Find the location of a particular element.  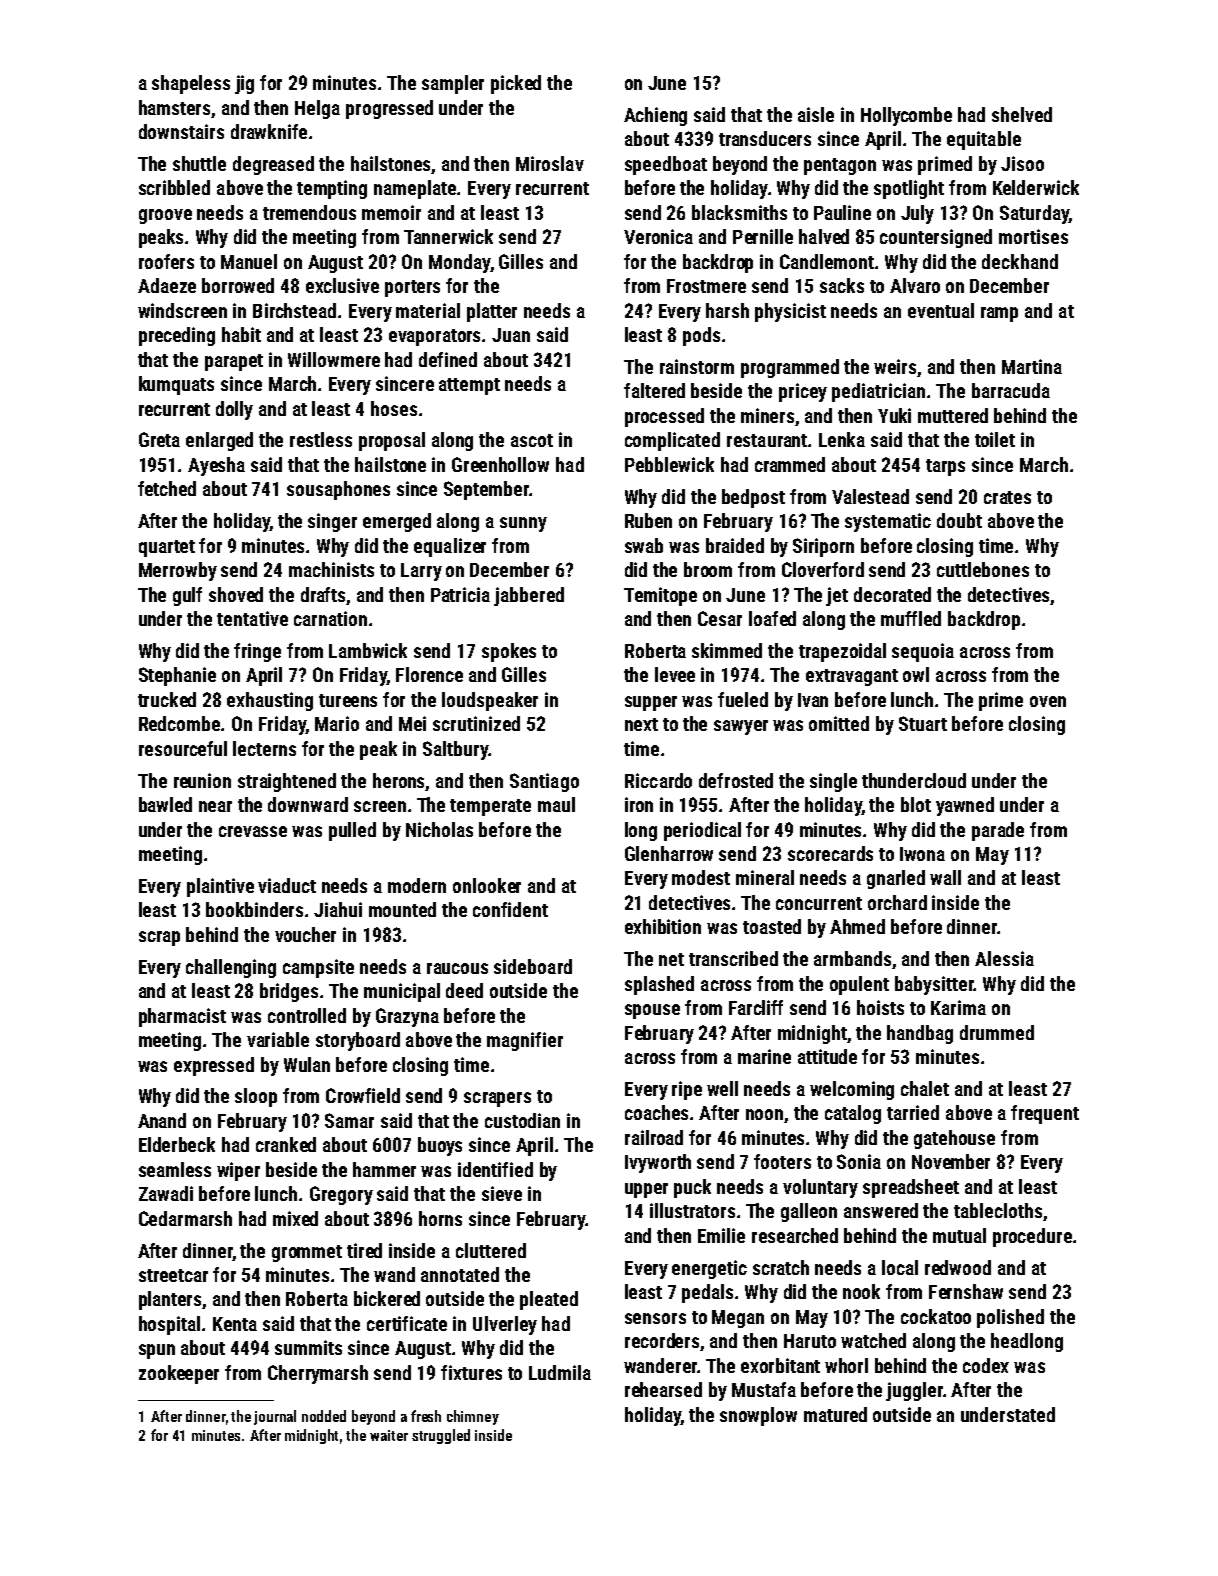

shapeless is located at coordinates (191, 84).
